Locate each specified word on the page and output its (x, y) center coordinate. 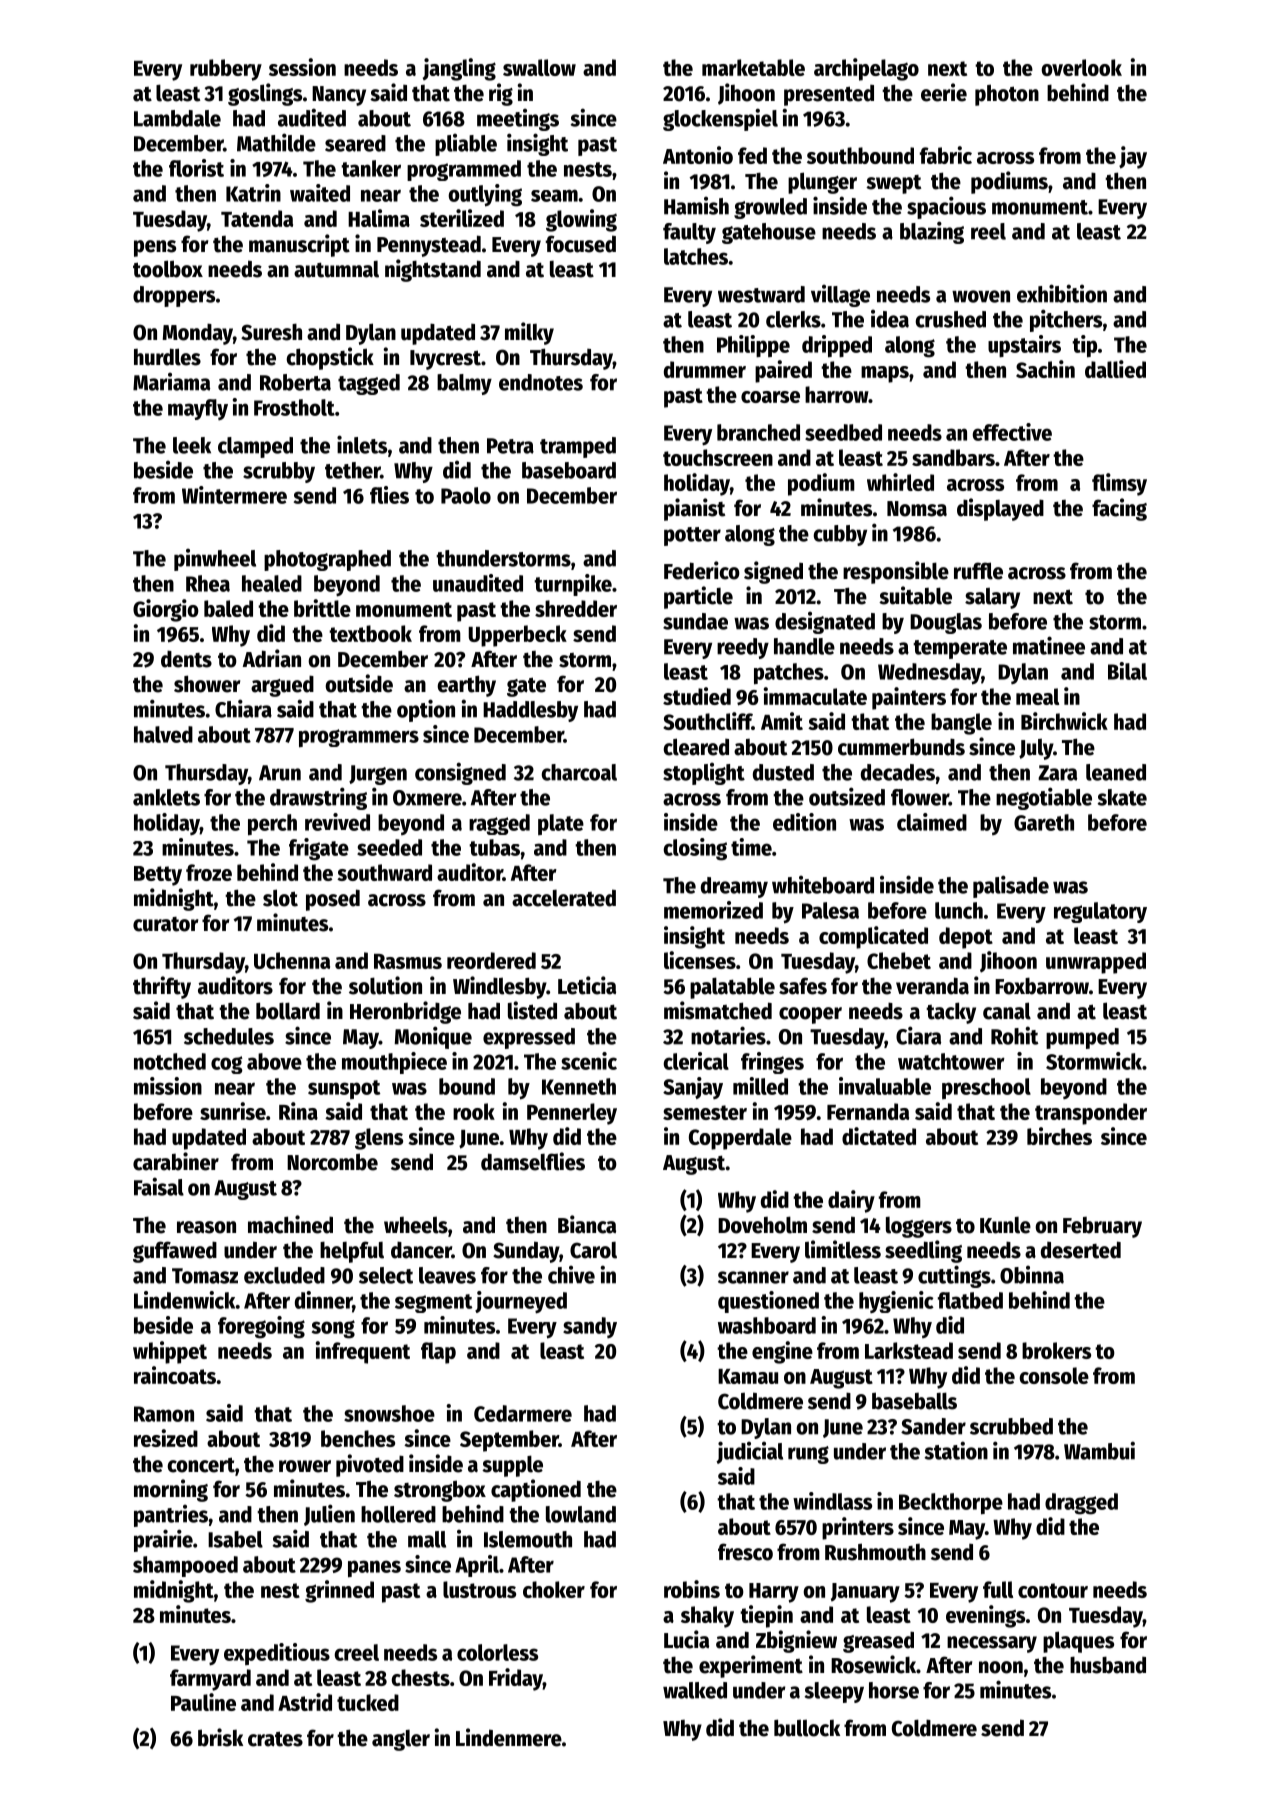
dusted (783, 772)
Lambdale (177, 118)
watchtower (951, 1061)
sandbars (953, 457)
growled (770, 208)
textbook (370, 633)
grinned (339, 1591)
